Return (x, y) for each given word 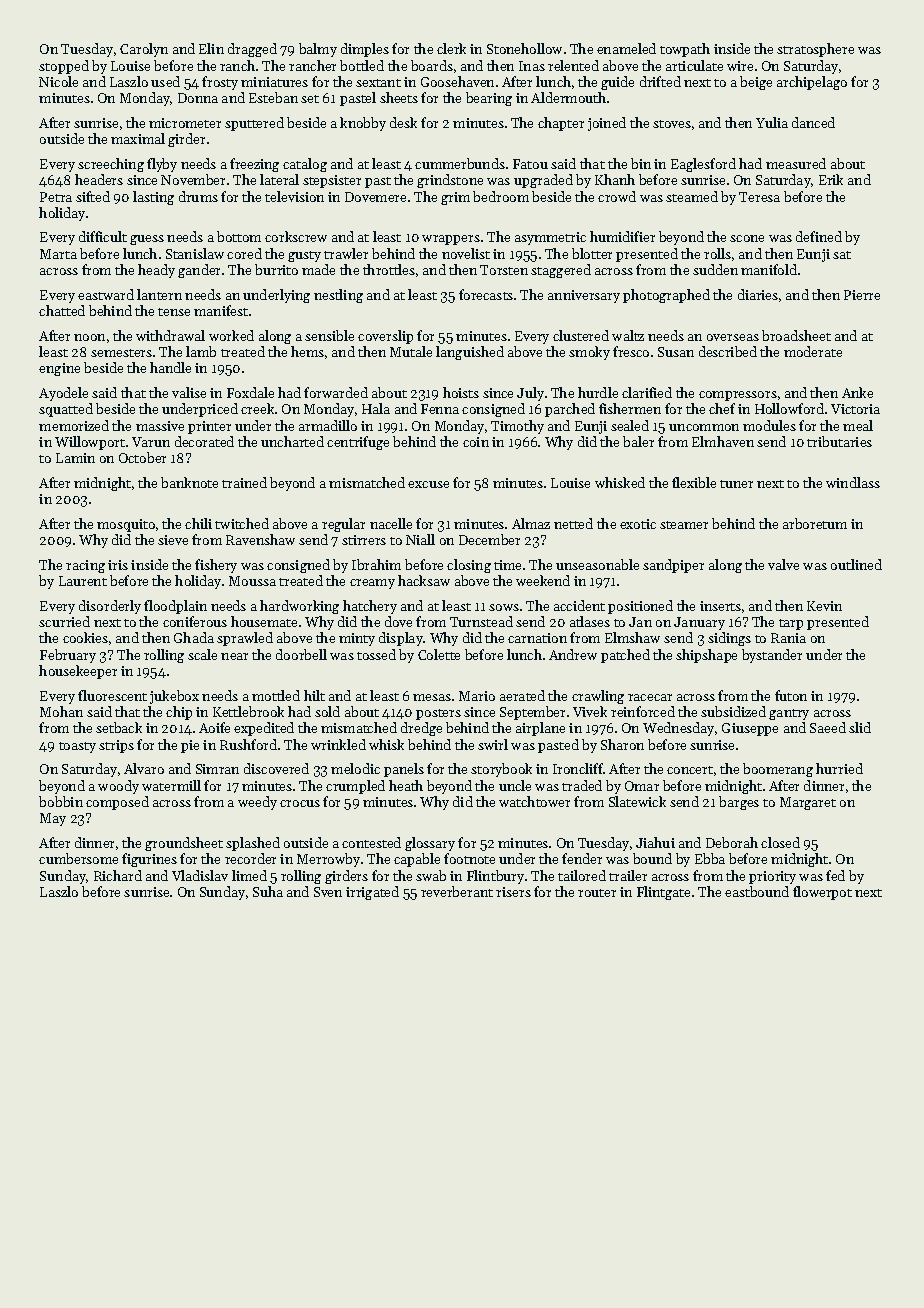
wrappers (451, 240)
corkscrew (296, 236)
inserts (720, 606)
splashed (253, 844)
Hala (376, 408)
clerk (451, 48)
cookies (85, 637)
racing (85, 566)
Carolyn (144, 50)
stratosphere (815, 50)
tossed (376, 654)
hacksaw (424, 580)
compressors (738, 396)
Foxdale (250, 392)
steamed (692, 196)
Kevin (824, 606)
